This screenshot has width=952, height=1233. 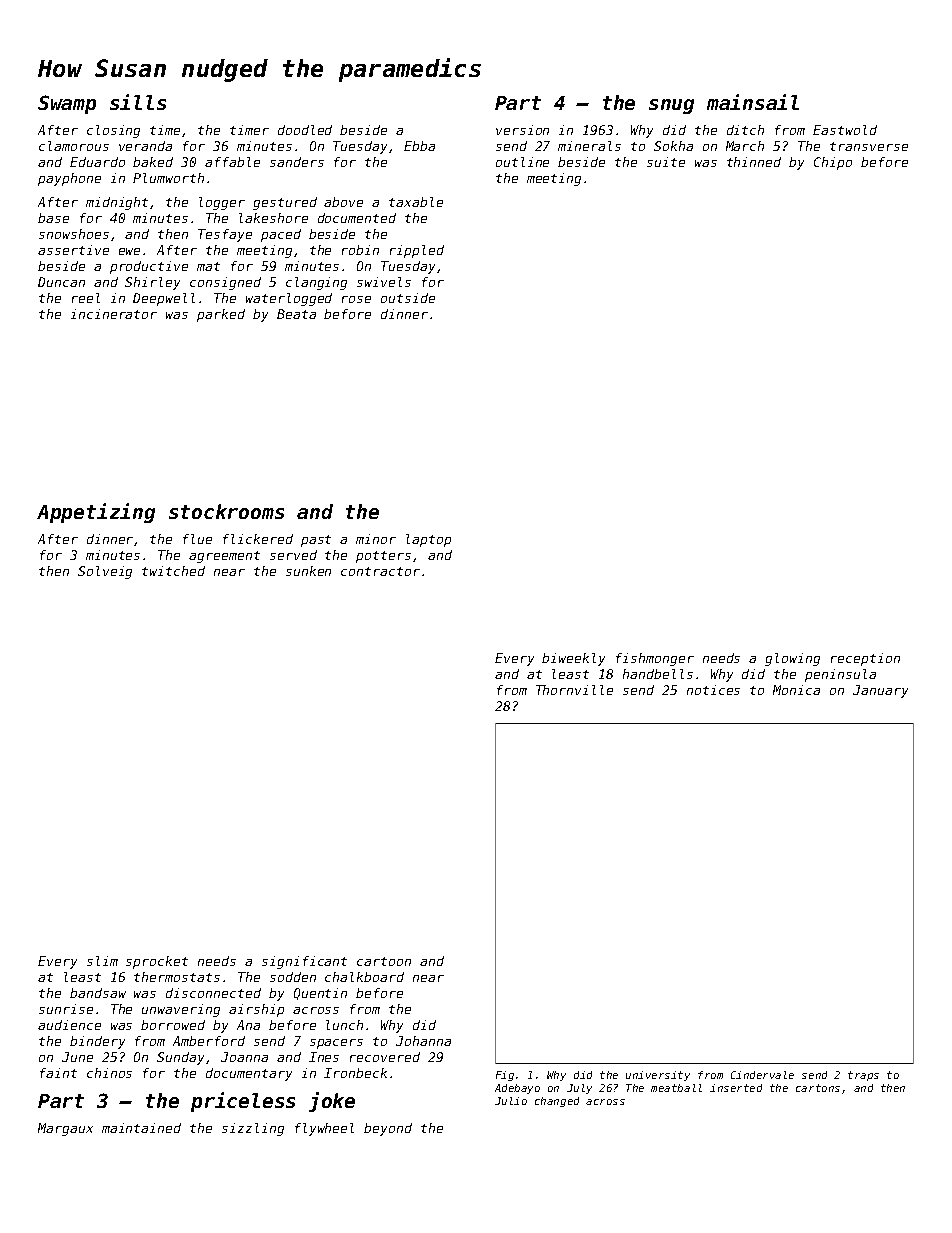 What do you see at coordinates (69, 179) in the screenshot?
I see `payphone` at bounding box center [69, 179].
